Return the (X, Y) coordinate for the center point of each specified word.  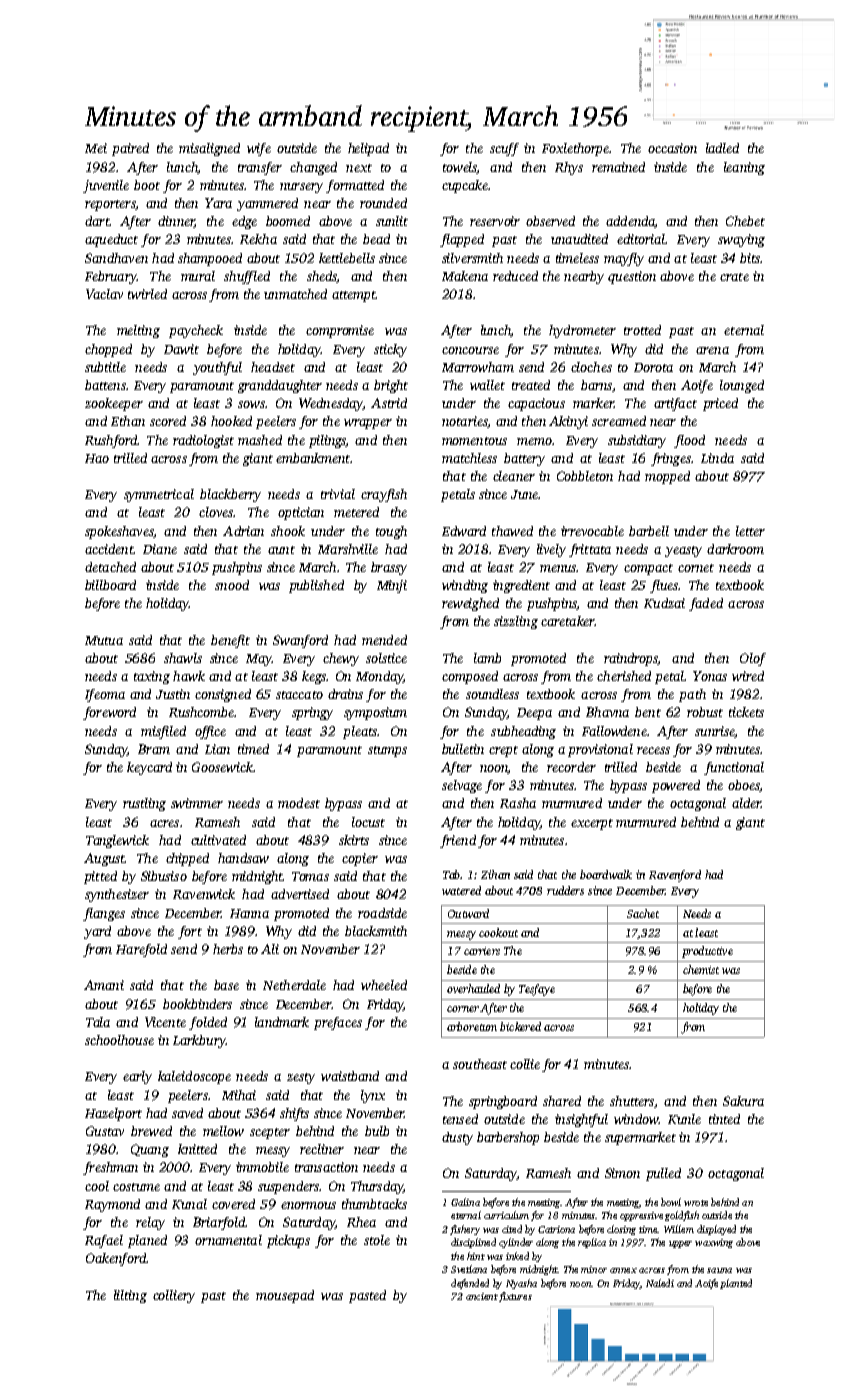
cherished (624, 676)
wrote (696, 1203)
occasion (672, 148)
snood (232, 585)
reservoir (495, 221)
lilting (130, 1296)
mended (384, 640)
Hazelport (113, 1114)
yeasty (683, 551)
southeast (480, 1064)
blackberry (230, 495)
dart (97, 221)
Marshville (348, 549)
